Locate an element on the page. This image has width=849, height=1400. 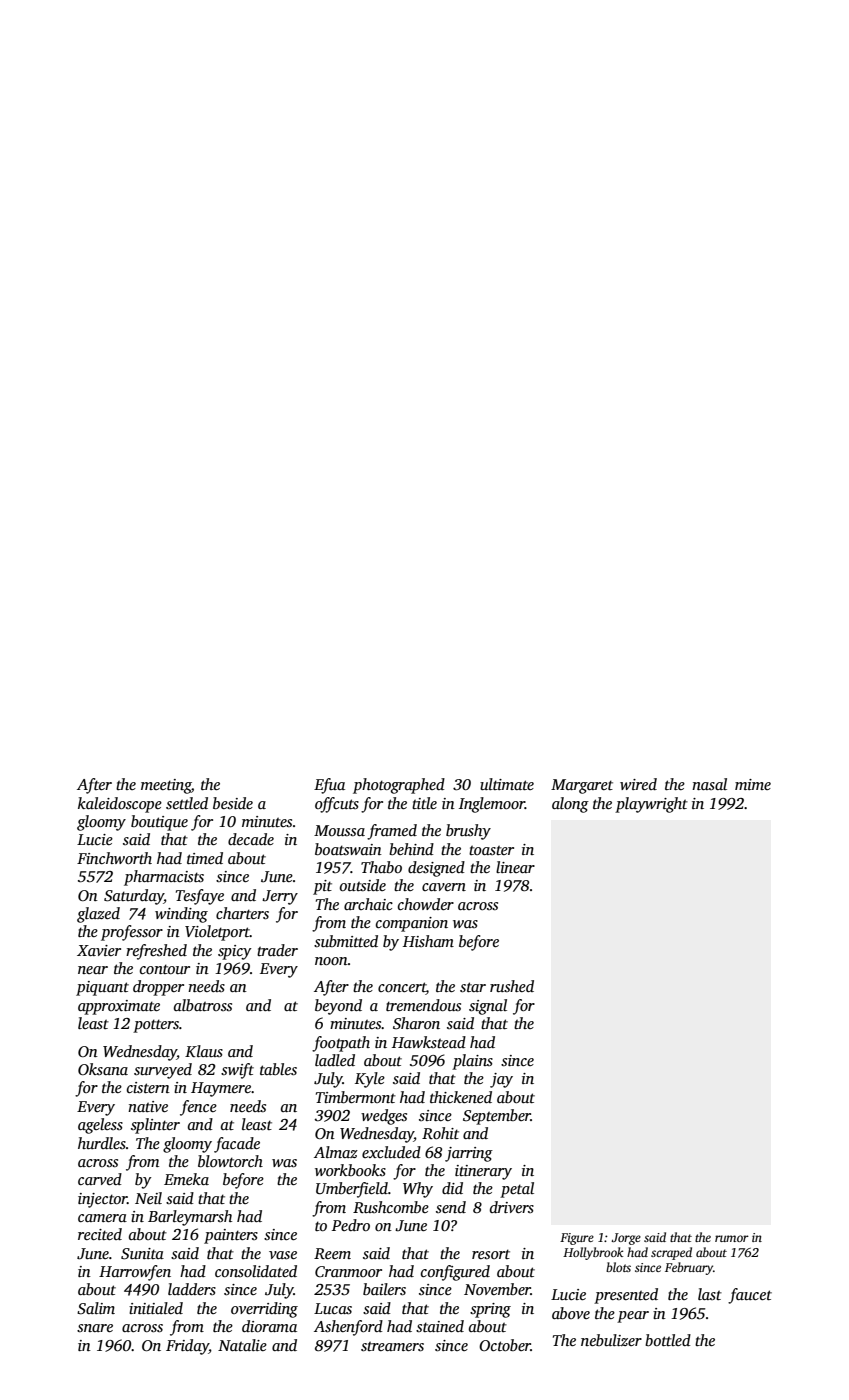
spring is located at coordinates (490, 1310).
